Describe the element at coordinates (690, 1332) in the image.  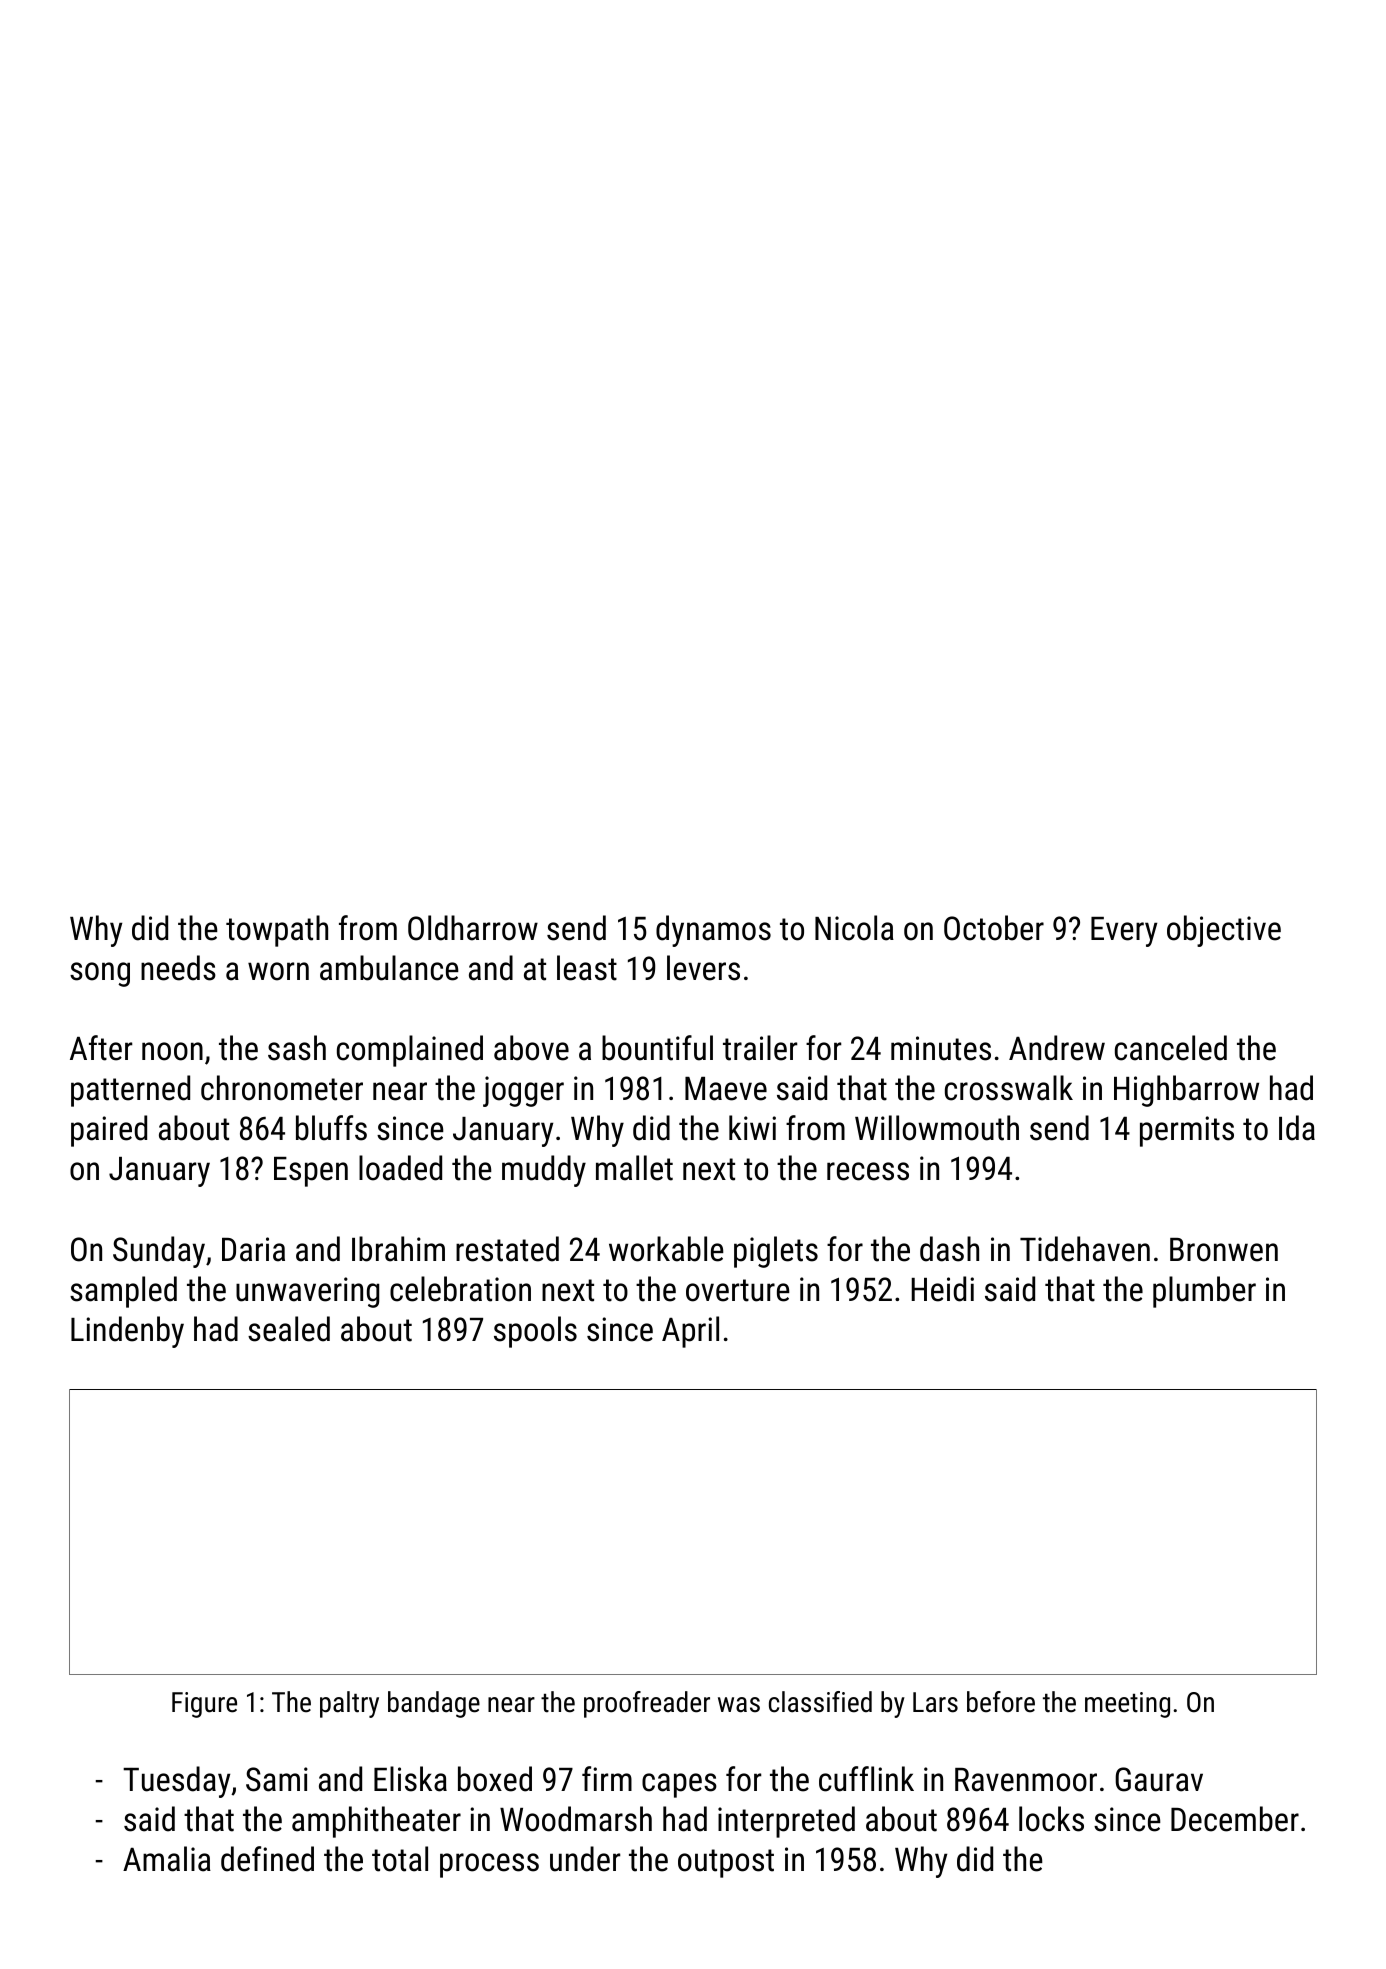
I see `April` at that location.
